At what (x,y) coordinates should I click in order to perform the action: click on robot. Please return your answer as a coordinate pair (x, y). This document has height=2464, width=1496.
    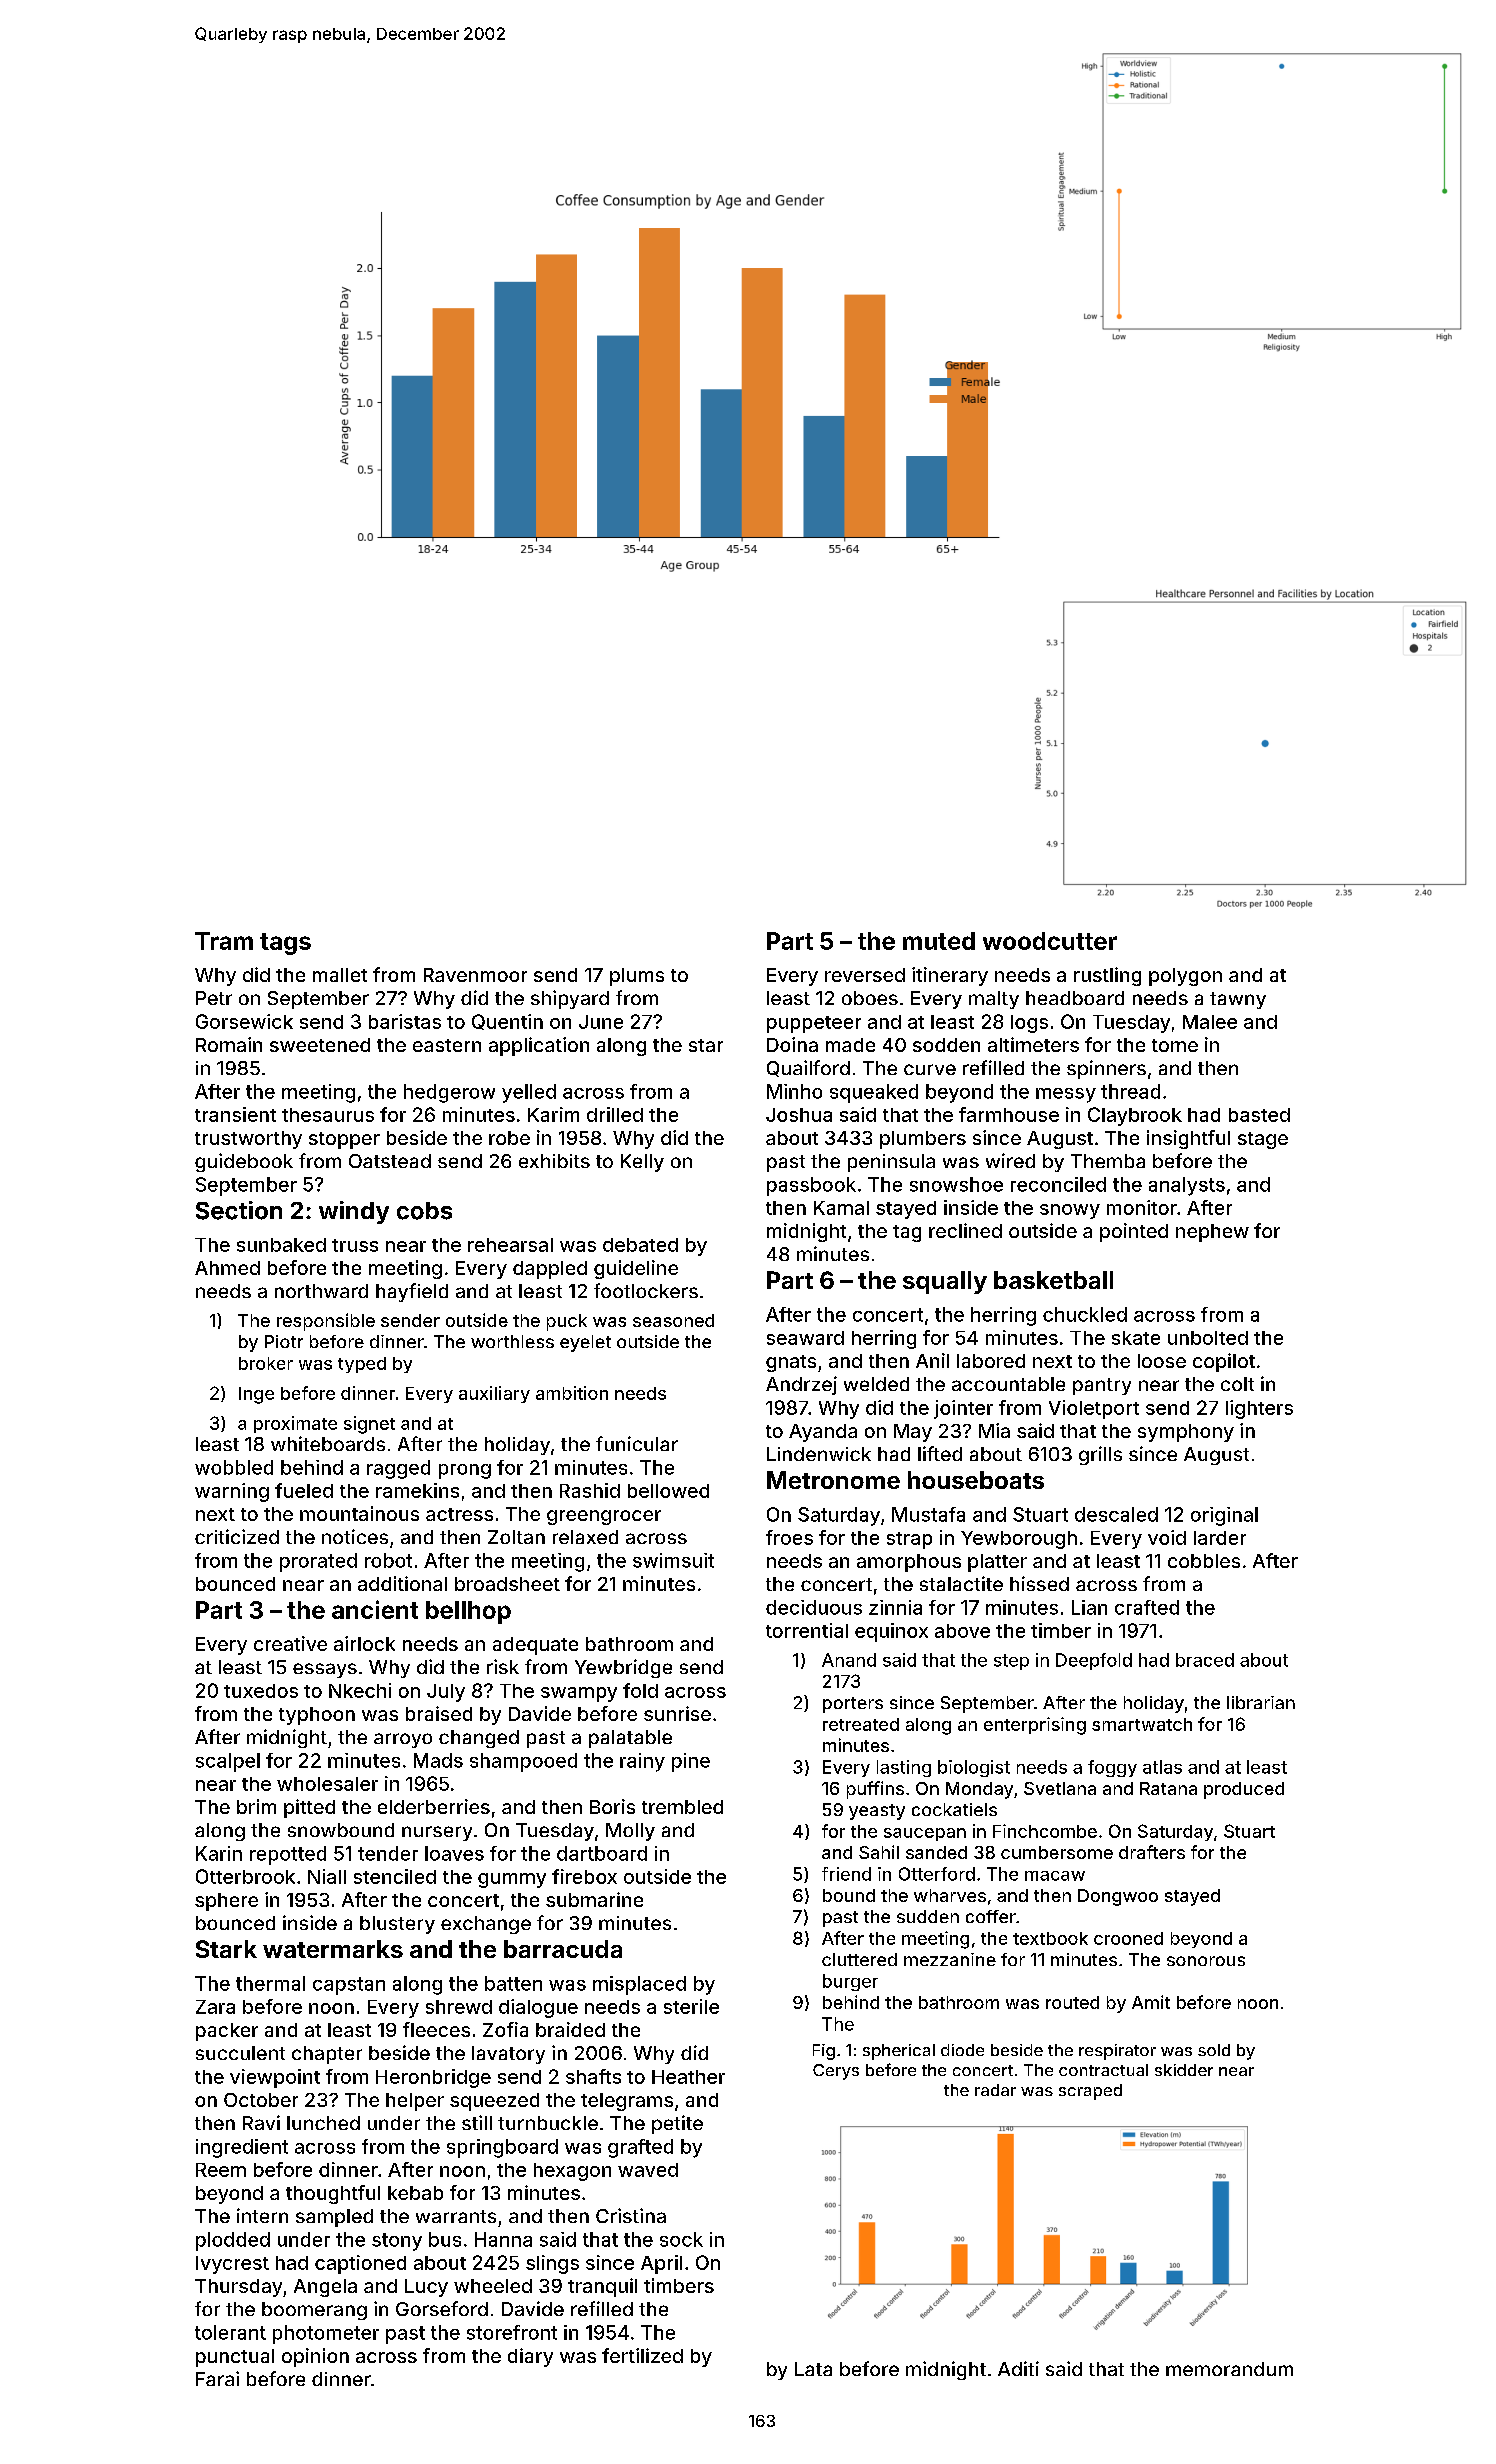
    Looking at the image, I should click on (388, 1560).
